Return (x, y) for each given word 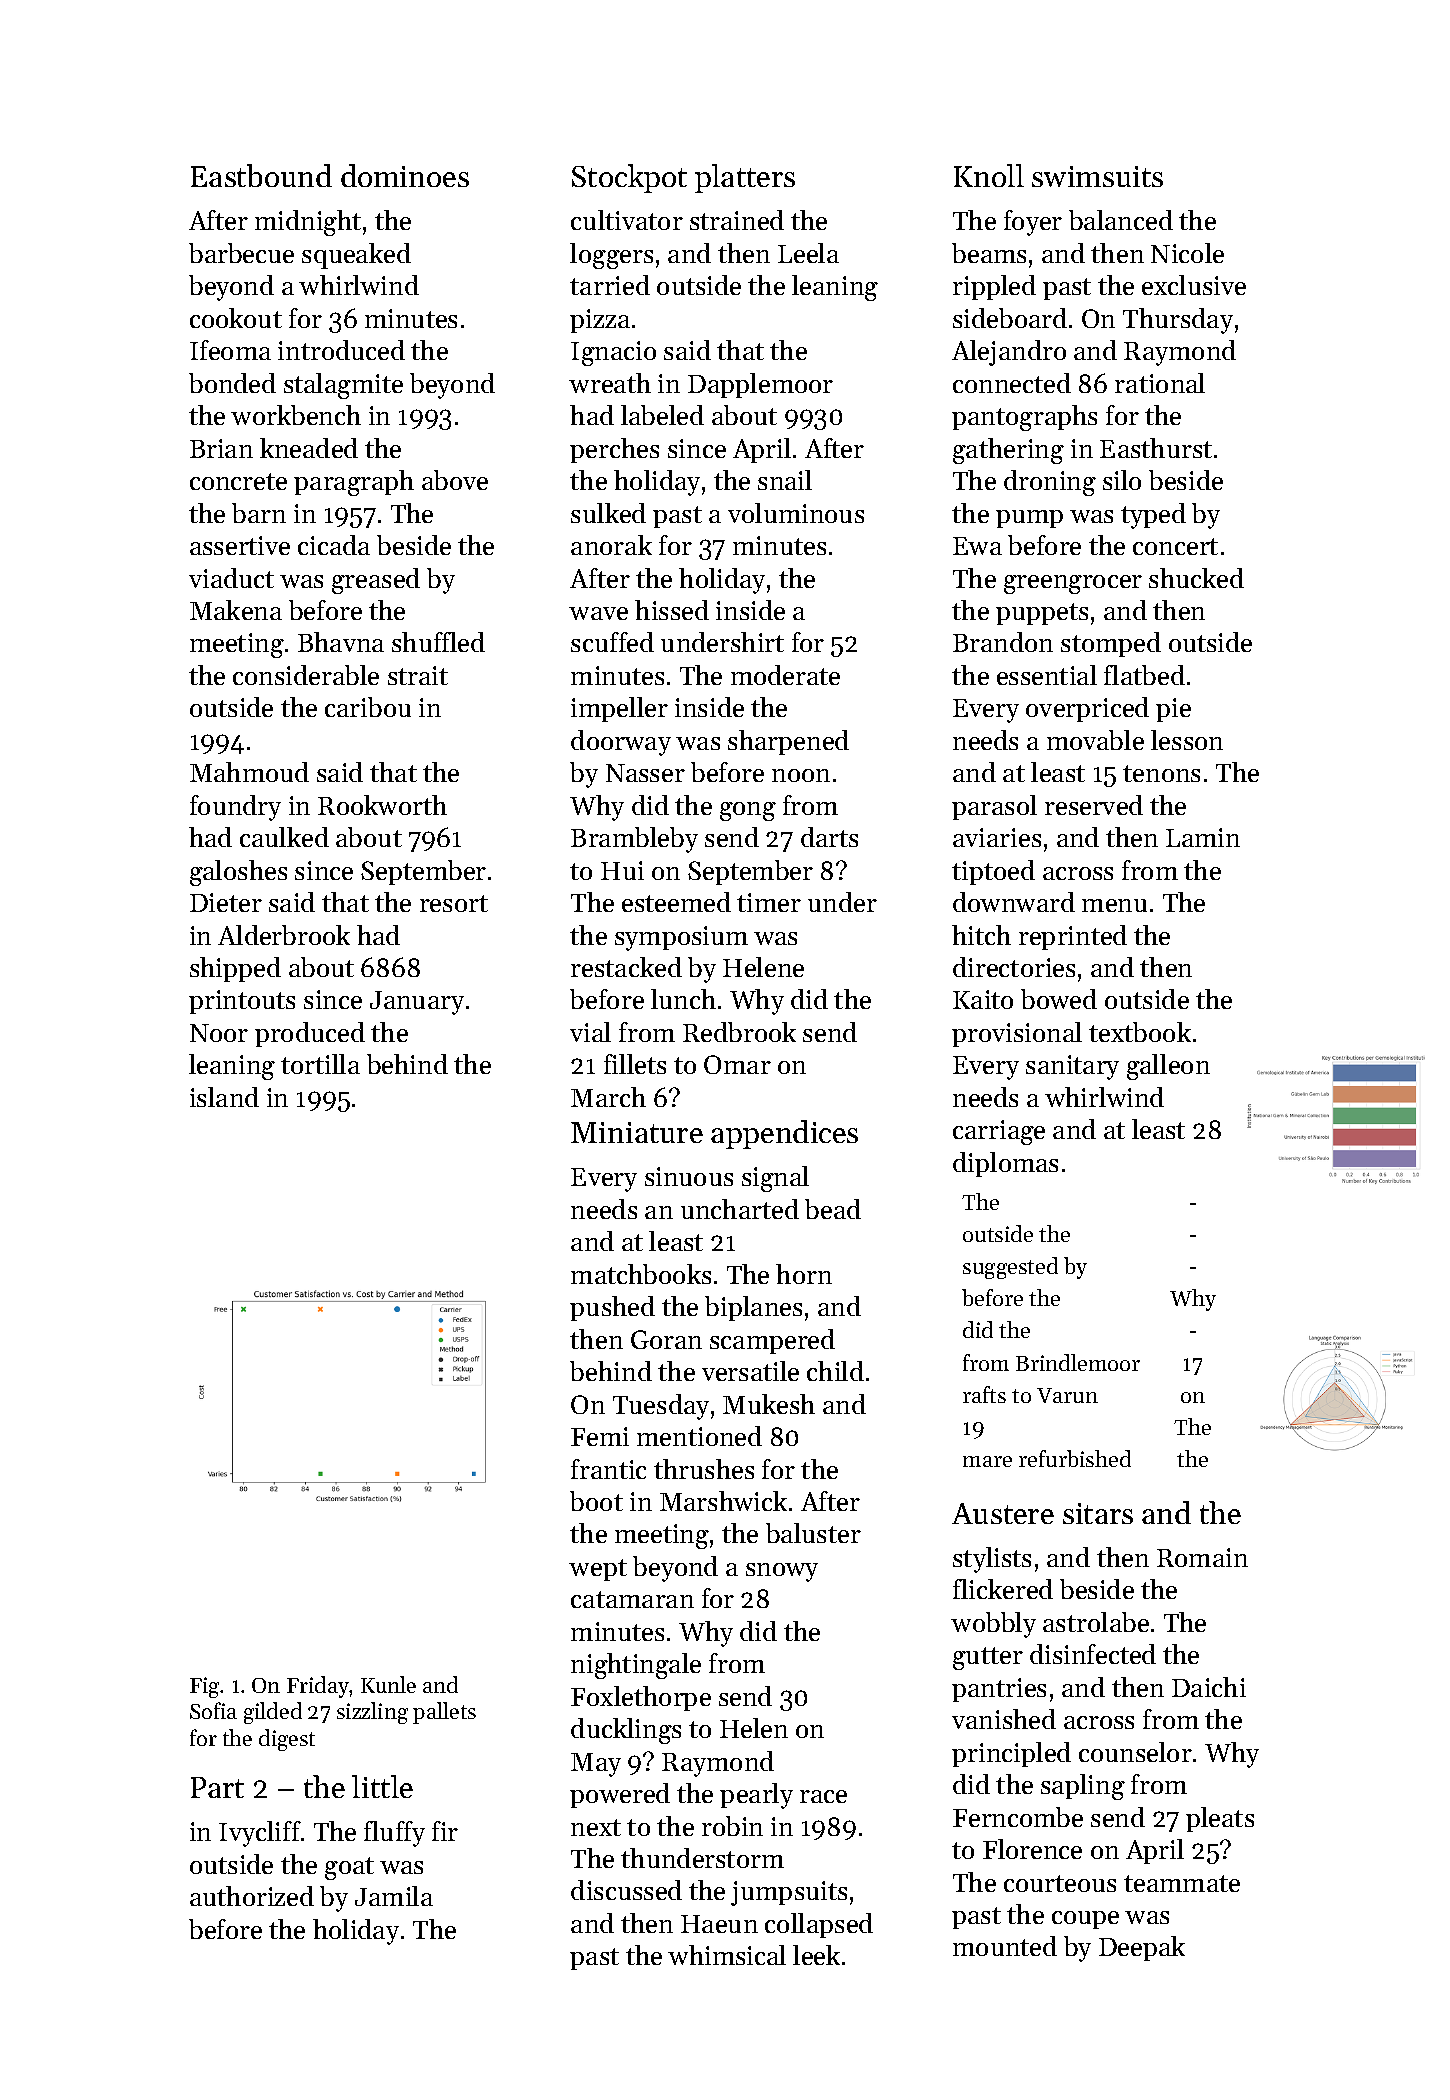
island (224, 1097)
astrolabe (1096, 1622)
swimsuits (1097, 176)
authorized (252, 1896)
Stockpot (629, 178)
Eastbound (261, 175)
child (835, 1371)
